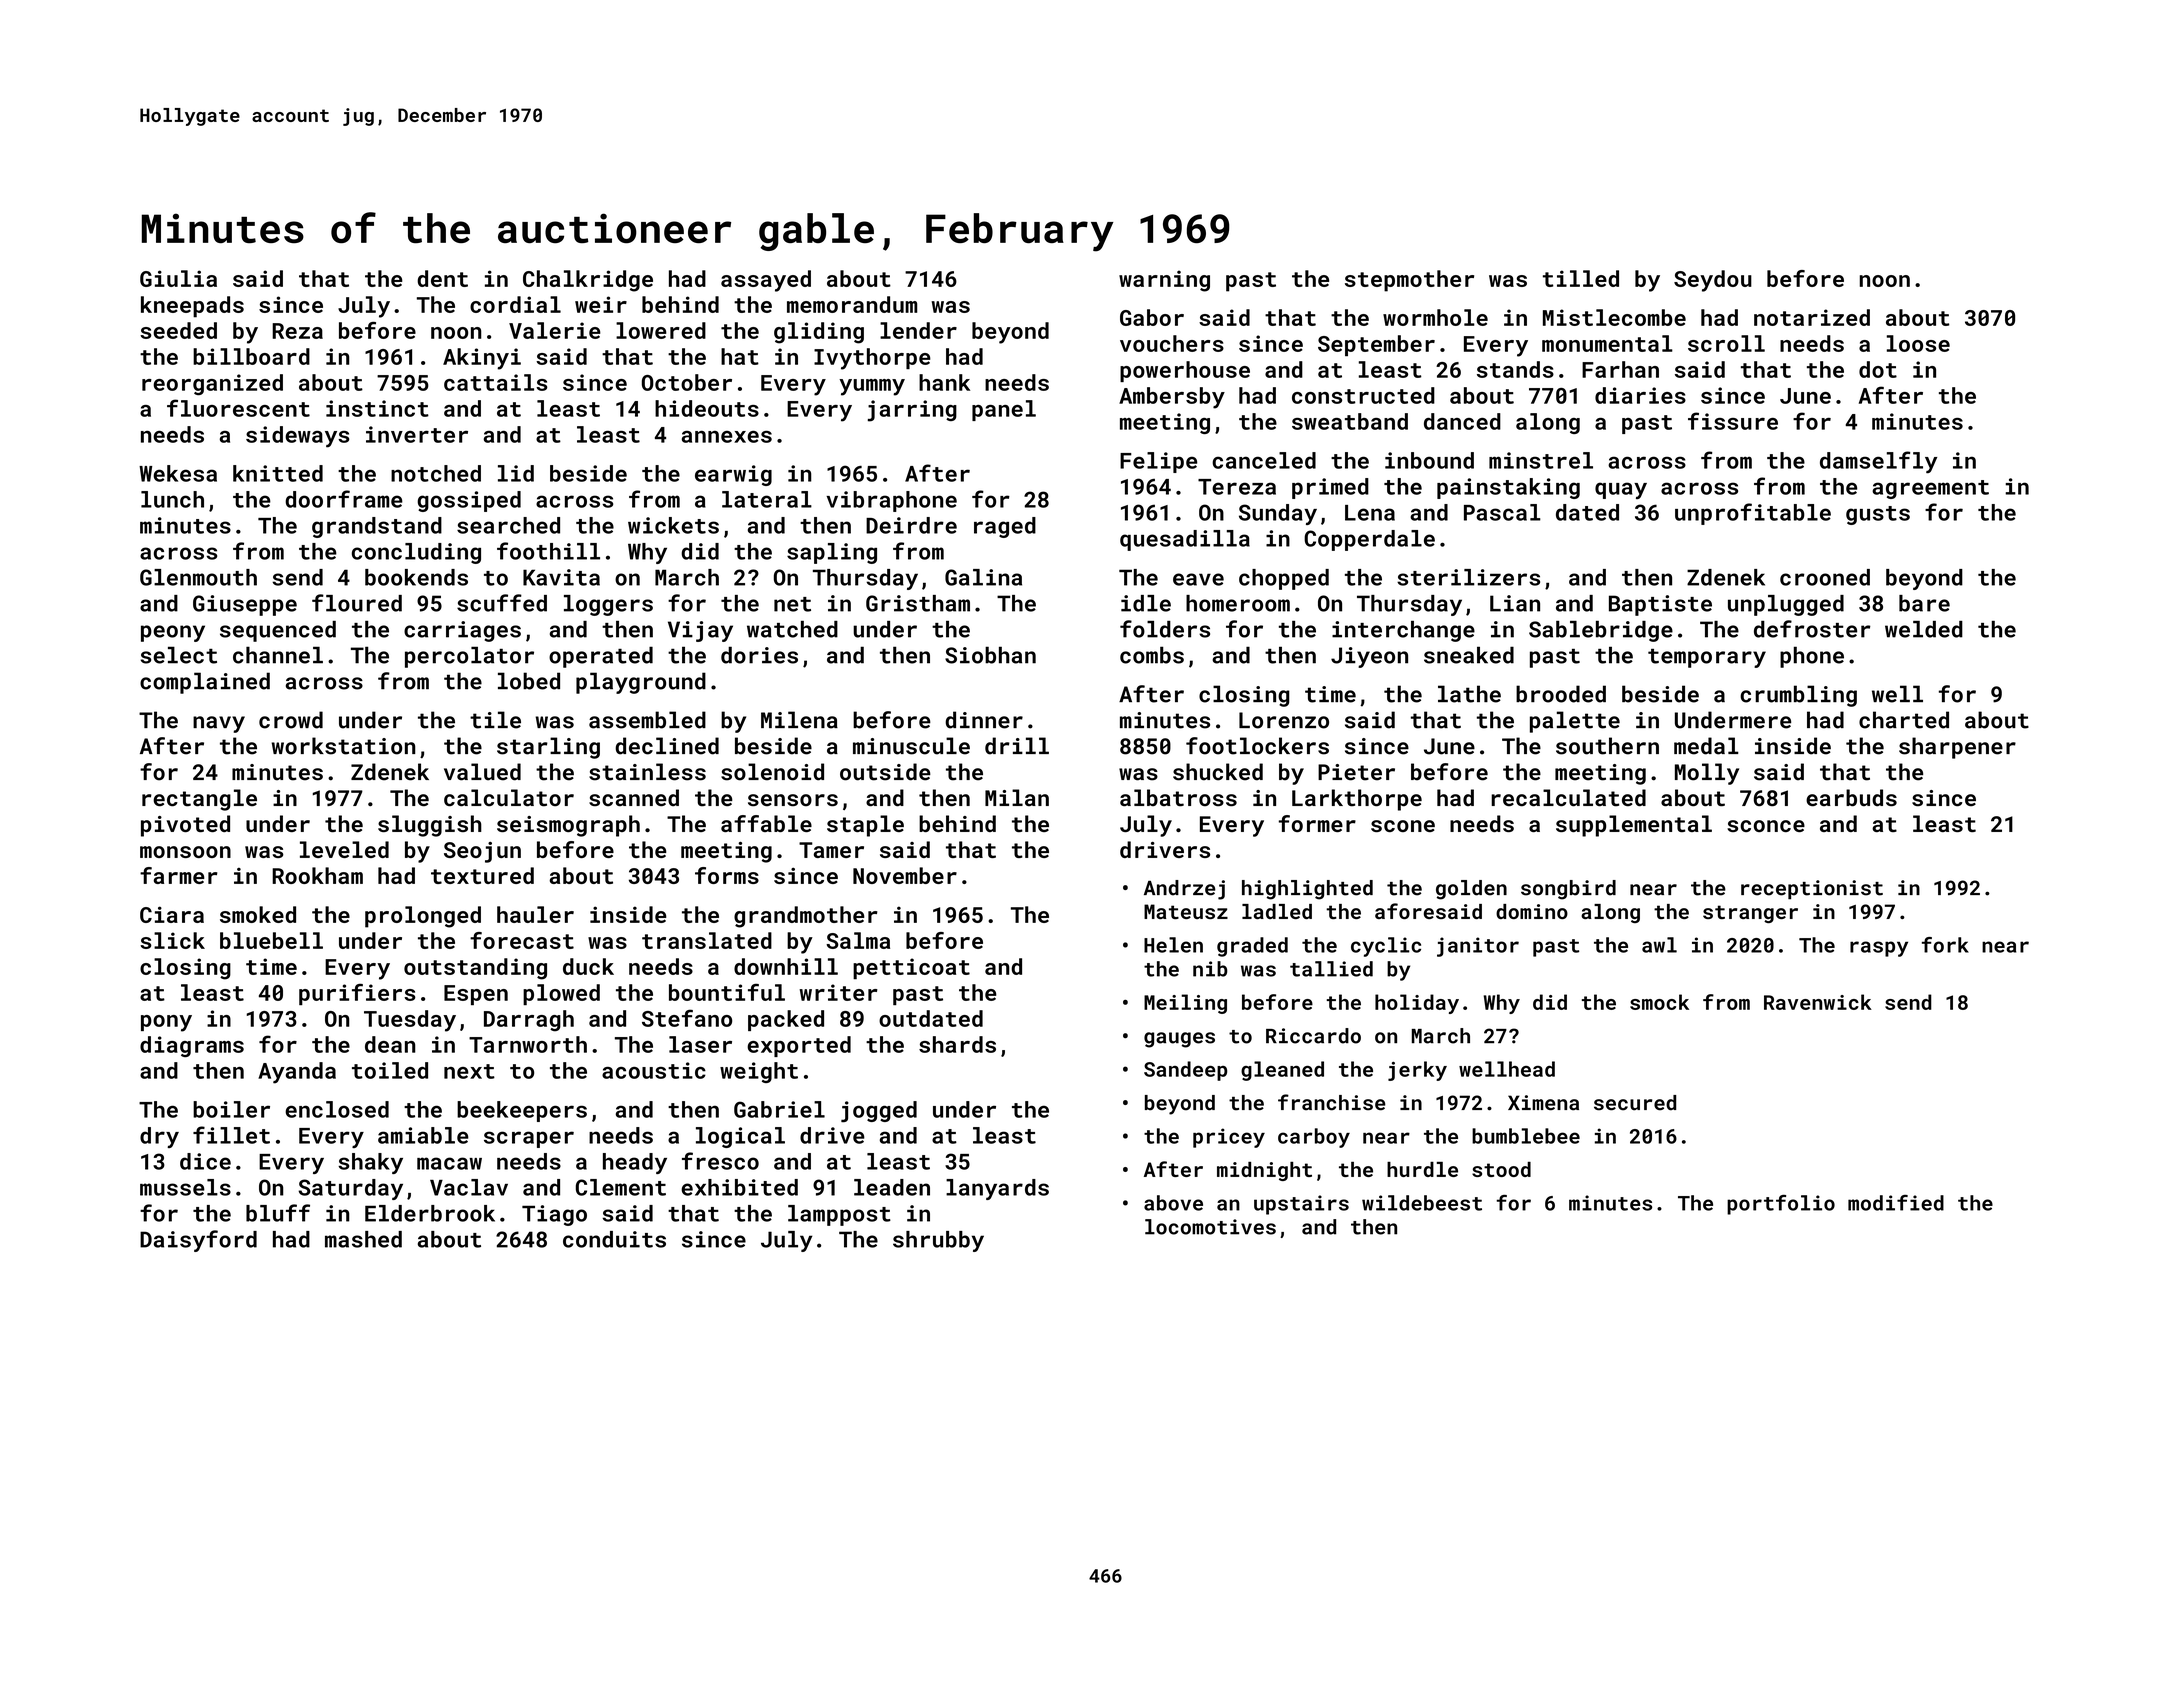 This screenshot has width=2178, height=1683. I want to click on percolator, so click(469, 657).
